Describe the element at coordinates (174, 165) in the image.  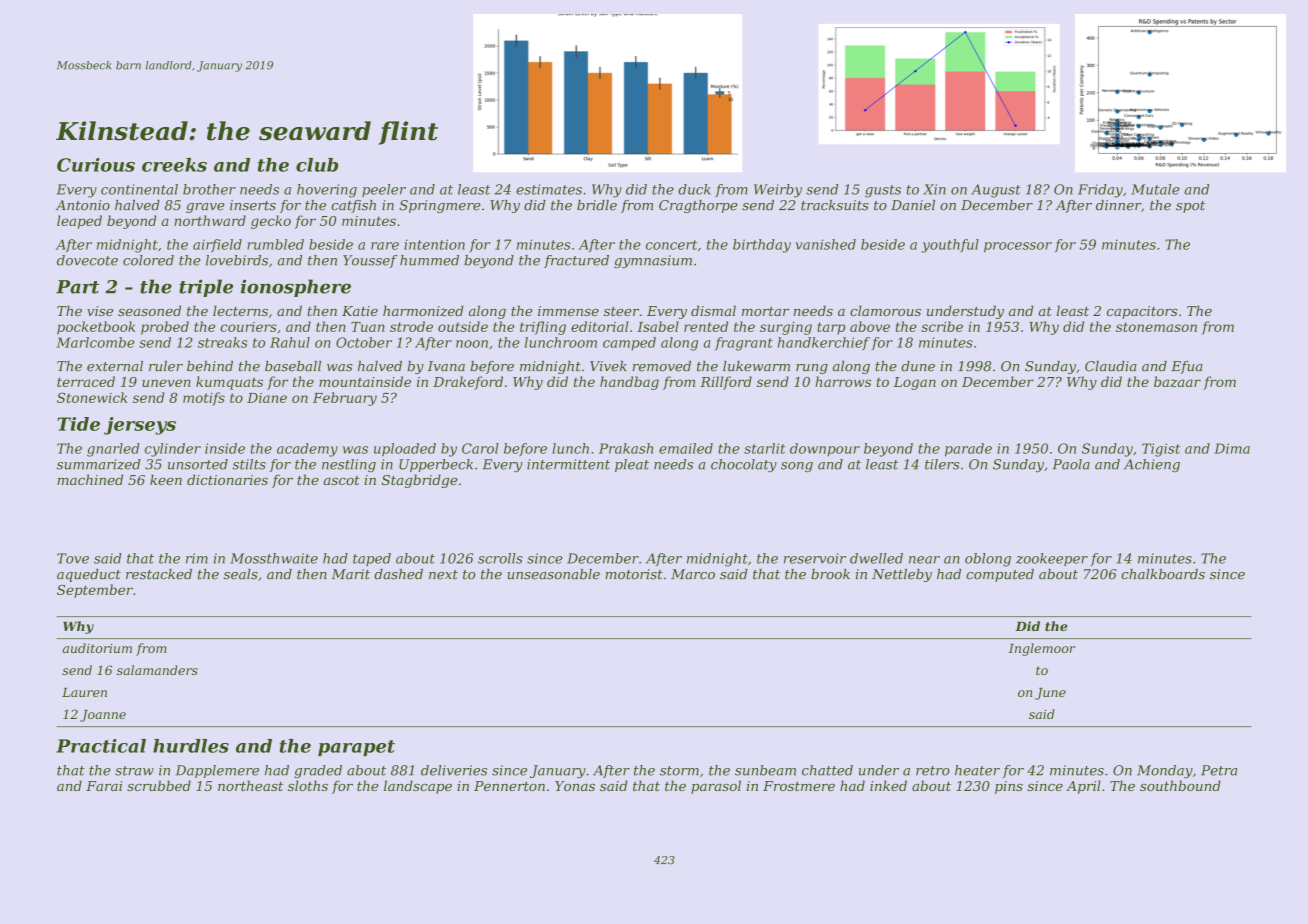
I see `creeks` at that location.
